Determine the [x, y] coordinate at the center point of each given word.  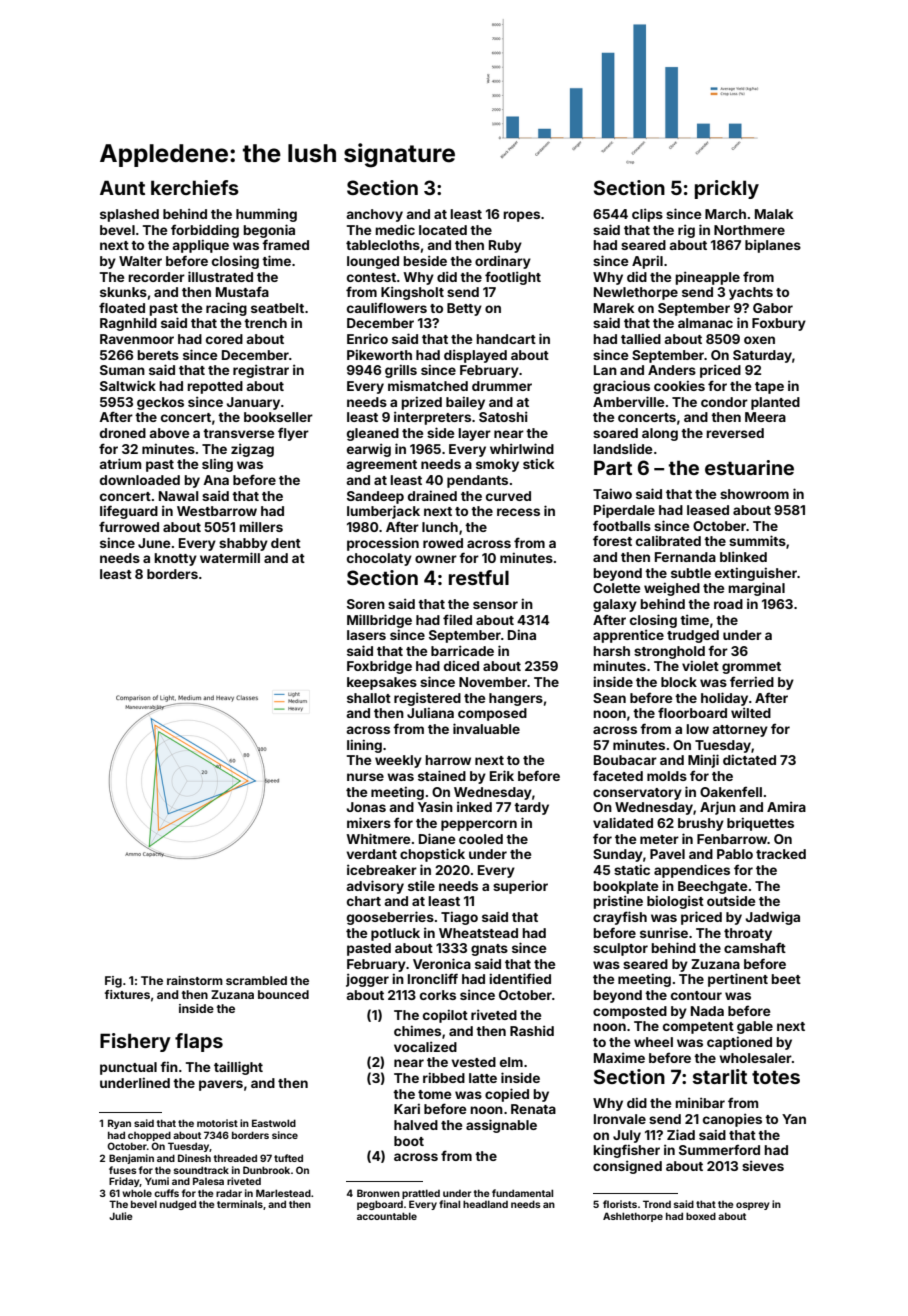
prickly [727, 189]
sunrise [664, 932]
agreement [381, 466]
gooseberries [390, 918]
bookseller [278, 417]
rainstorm [195, 980]
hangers [516, 699]
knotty [175, 559]
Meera [765, 417]
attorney [740, 731]
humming [266, 215]
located [443, 230]
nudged [178, 1205]
